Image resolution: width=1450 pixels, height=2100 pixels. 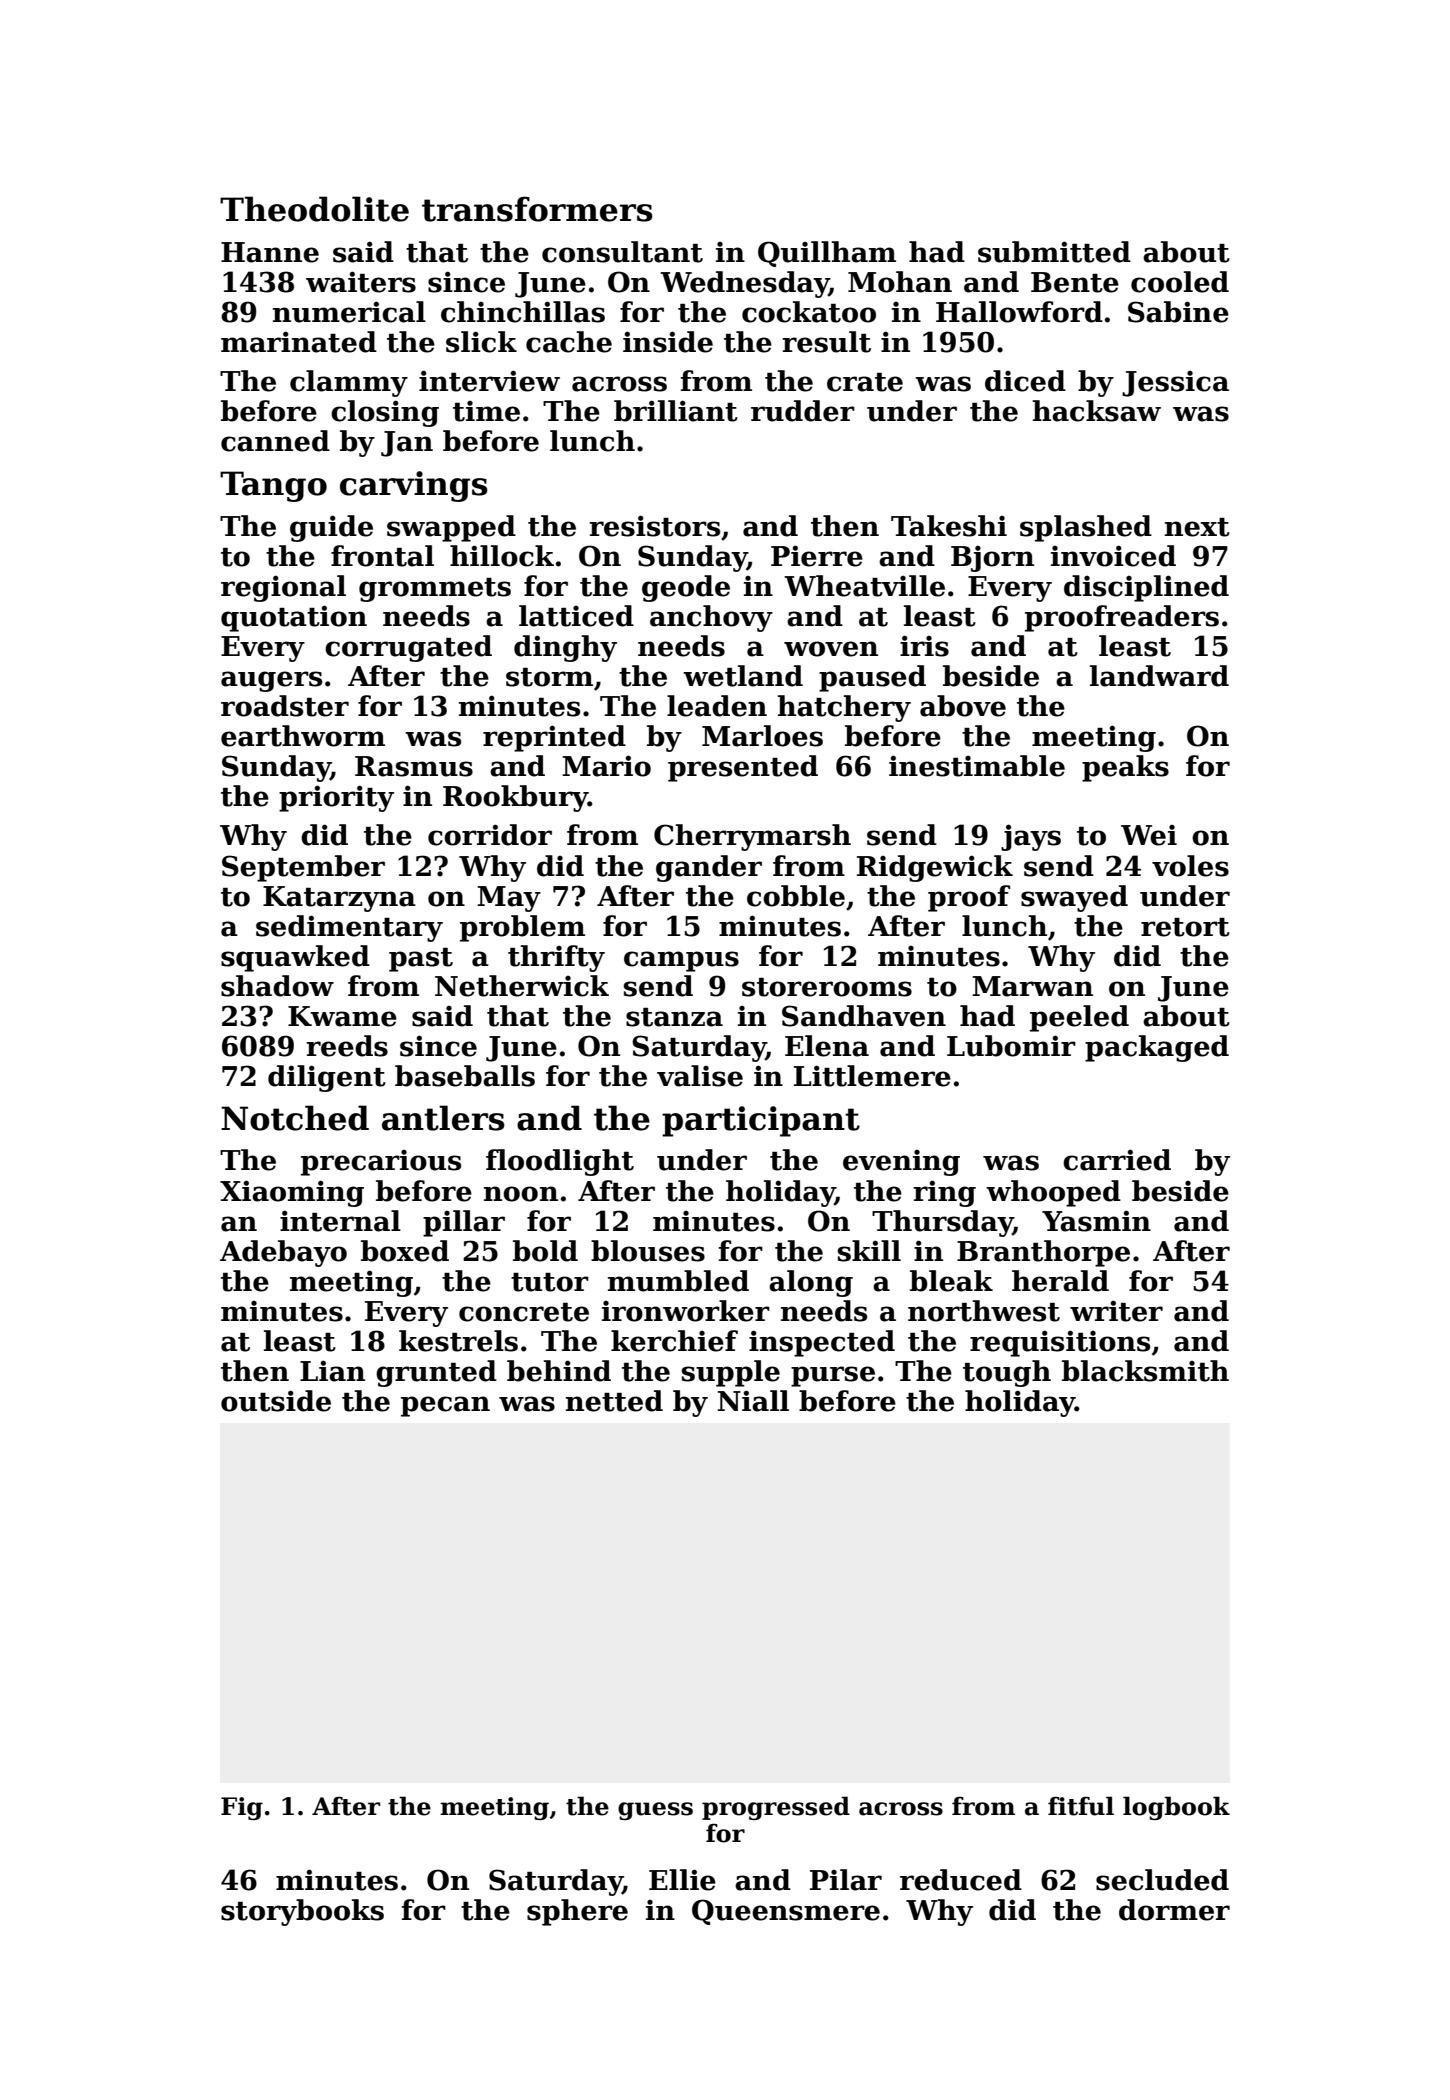 What do you see at coordinates (331, 528) in the screenshot?
I see `guide` at bounding box center [331, 528].
